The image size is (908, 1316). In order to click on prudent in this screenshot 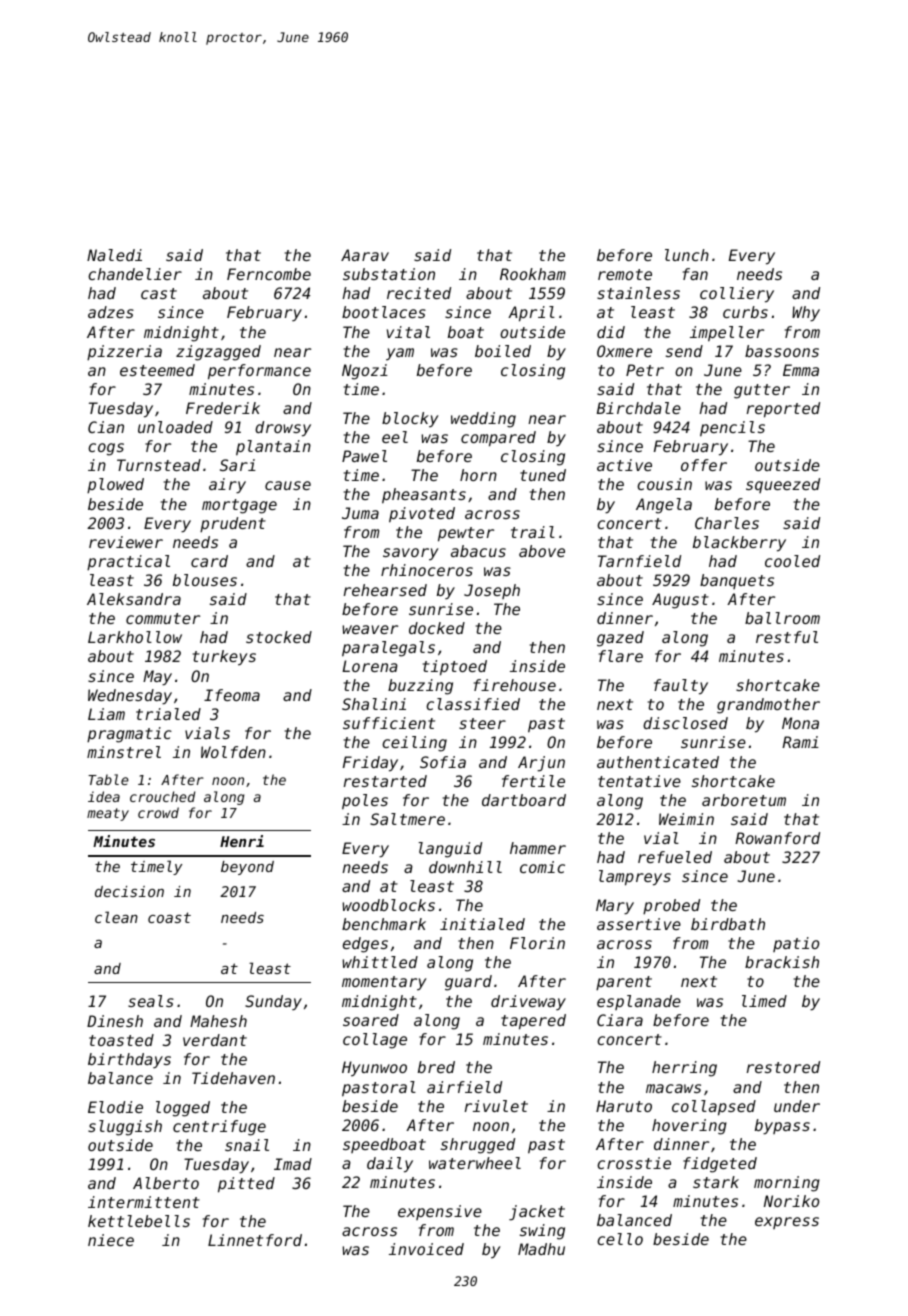, I will do `click(233, 524)`.
